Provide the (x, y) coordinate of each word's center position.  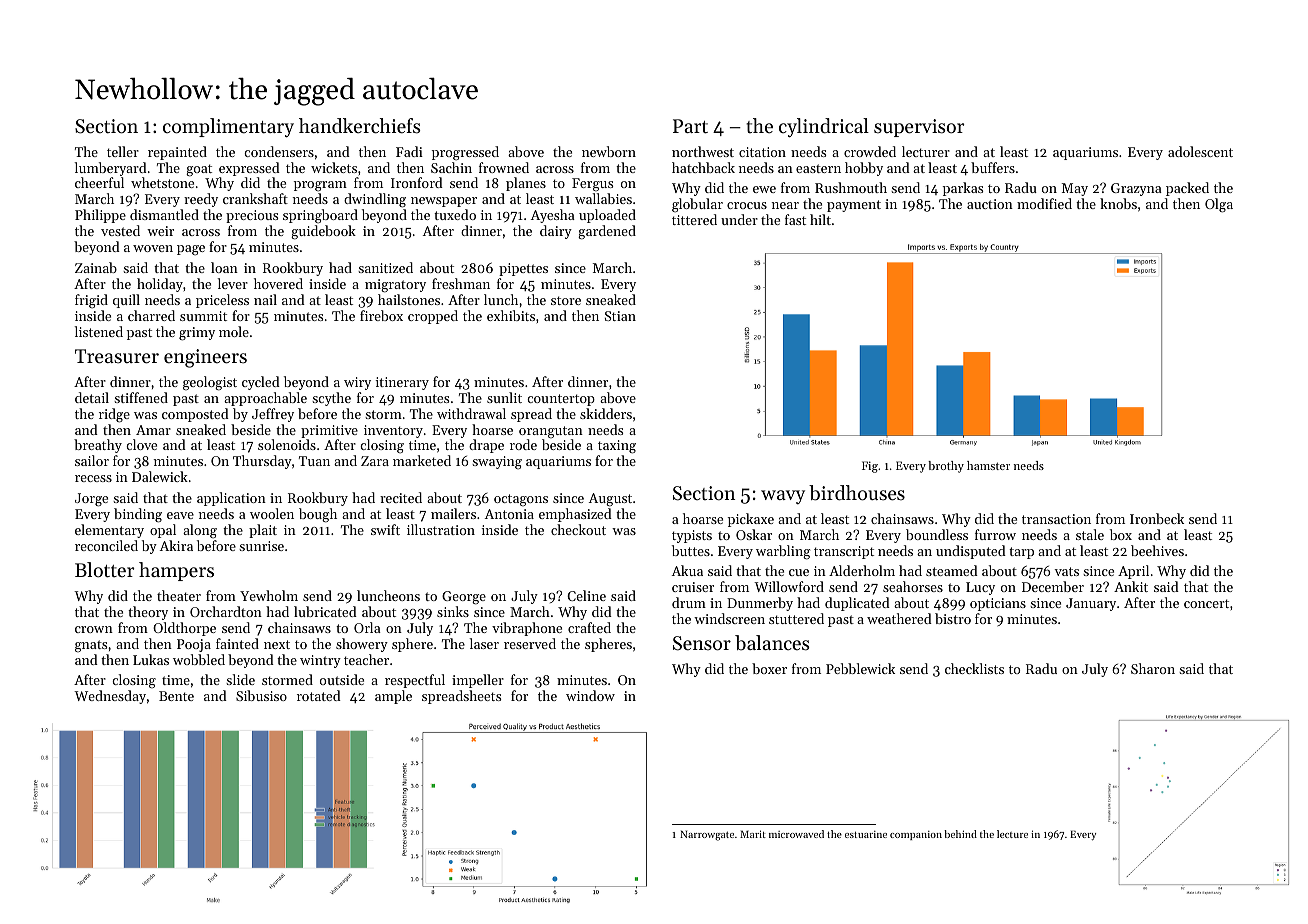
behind (960, 834)
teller (123, 151)
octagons (521, 500)
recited (401, 497)
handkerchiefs (359, 126)
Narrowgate (707, 835)
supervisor (919, 128)
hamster (988, 465)
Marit (753, 834)
